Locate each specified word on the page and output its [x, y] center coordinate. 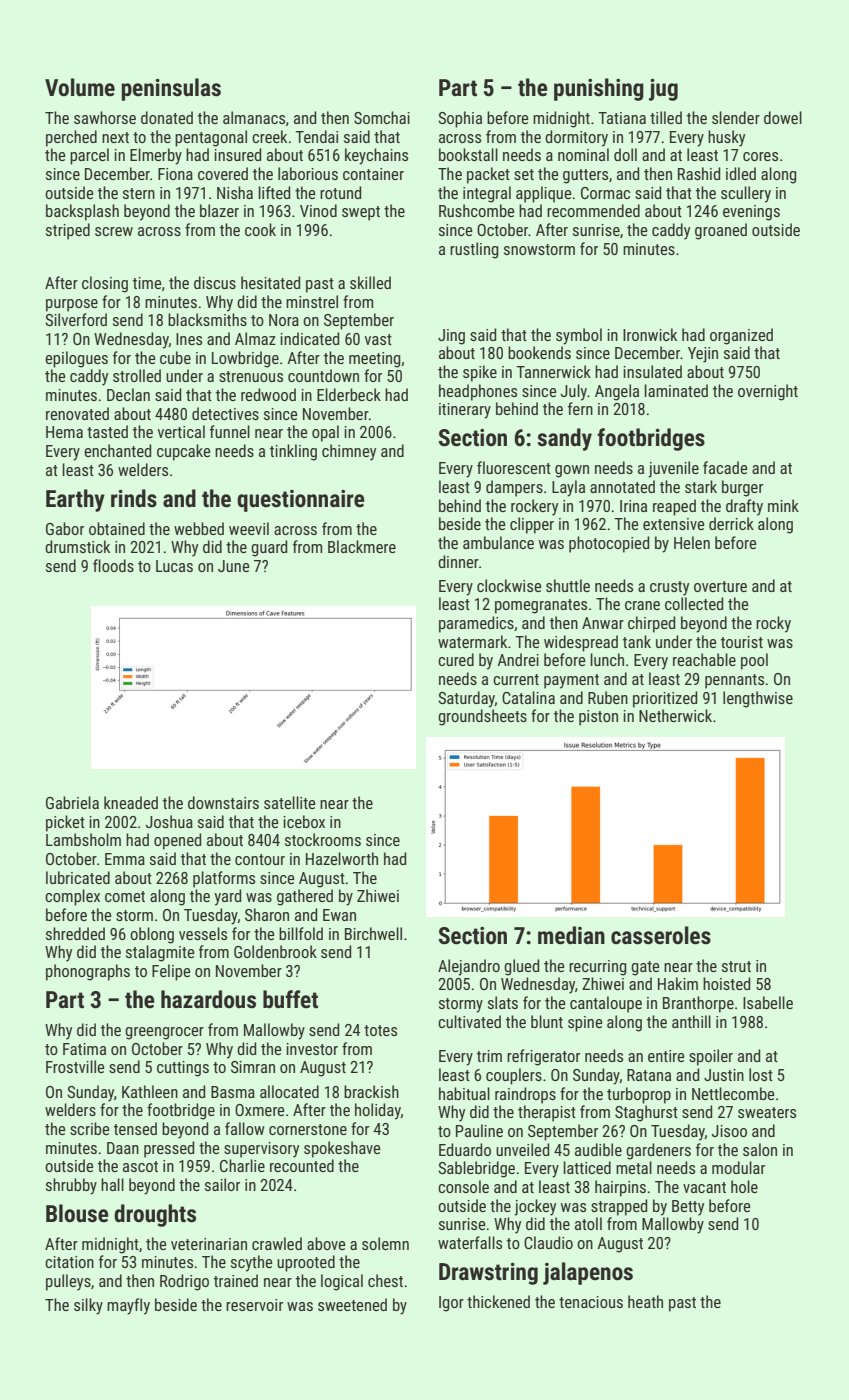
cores [760, 156]
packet [488, 175]
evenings [751, 213]
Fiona [175, 174]
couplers [514, 1076]
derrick [731, 523]
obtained [117, 528]
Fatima [84, 1049]
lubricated [78, 877]
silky [88, 1306]
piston [598, 718]
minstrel [312, 301]
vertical [181, 431]
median [571, 935]
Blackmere [362, 546]
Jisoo [729, 1131]
